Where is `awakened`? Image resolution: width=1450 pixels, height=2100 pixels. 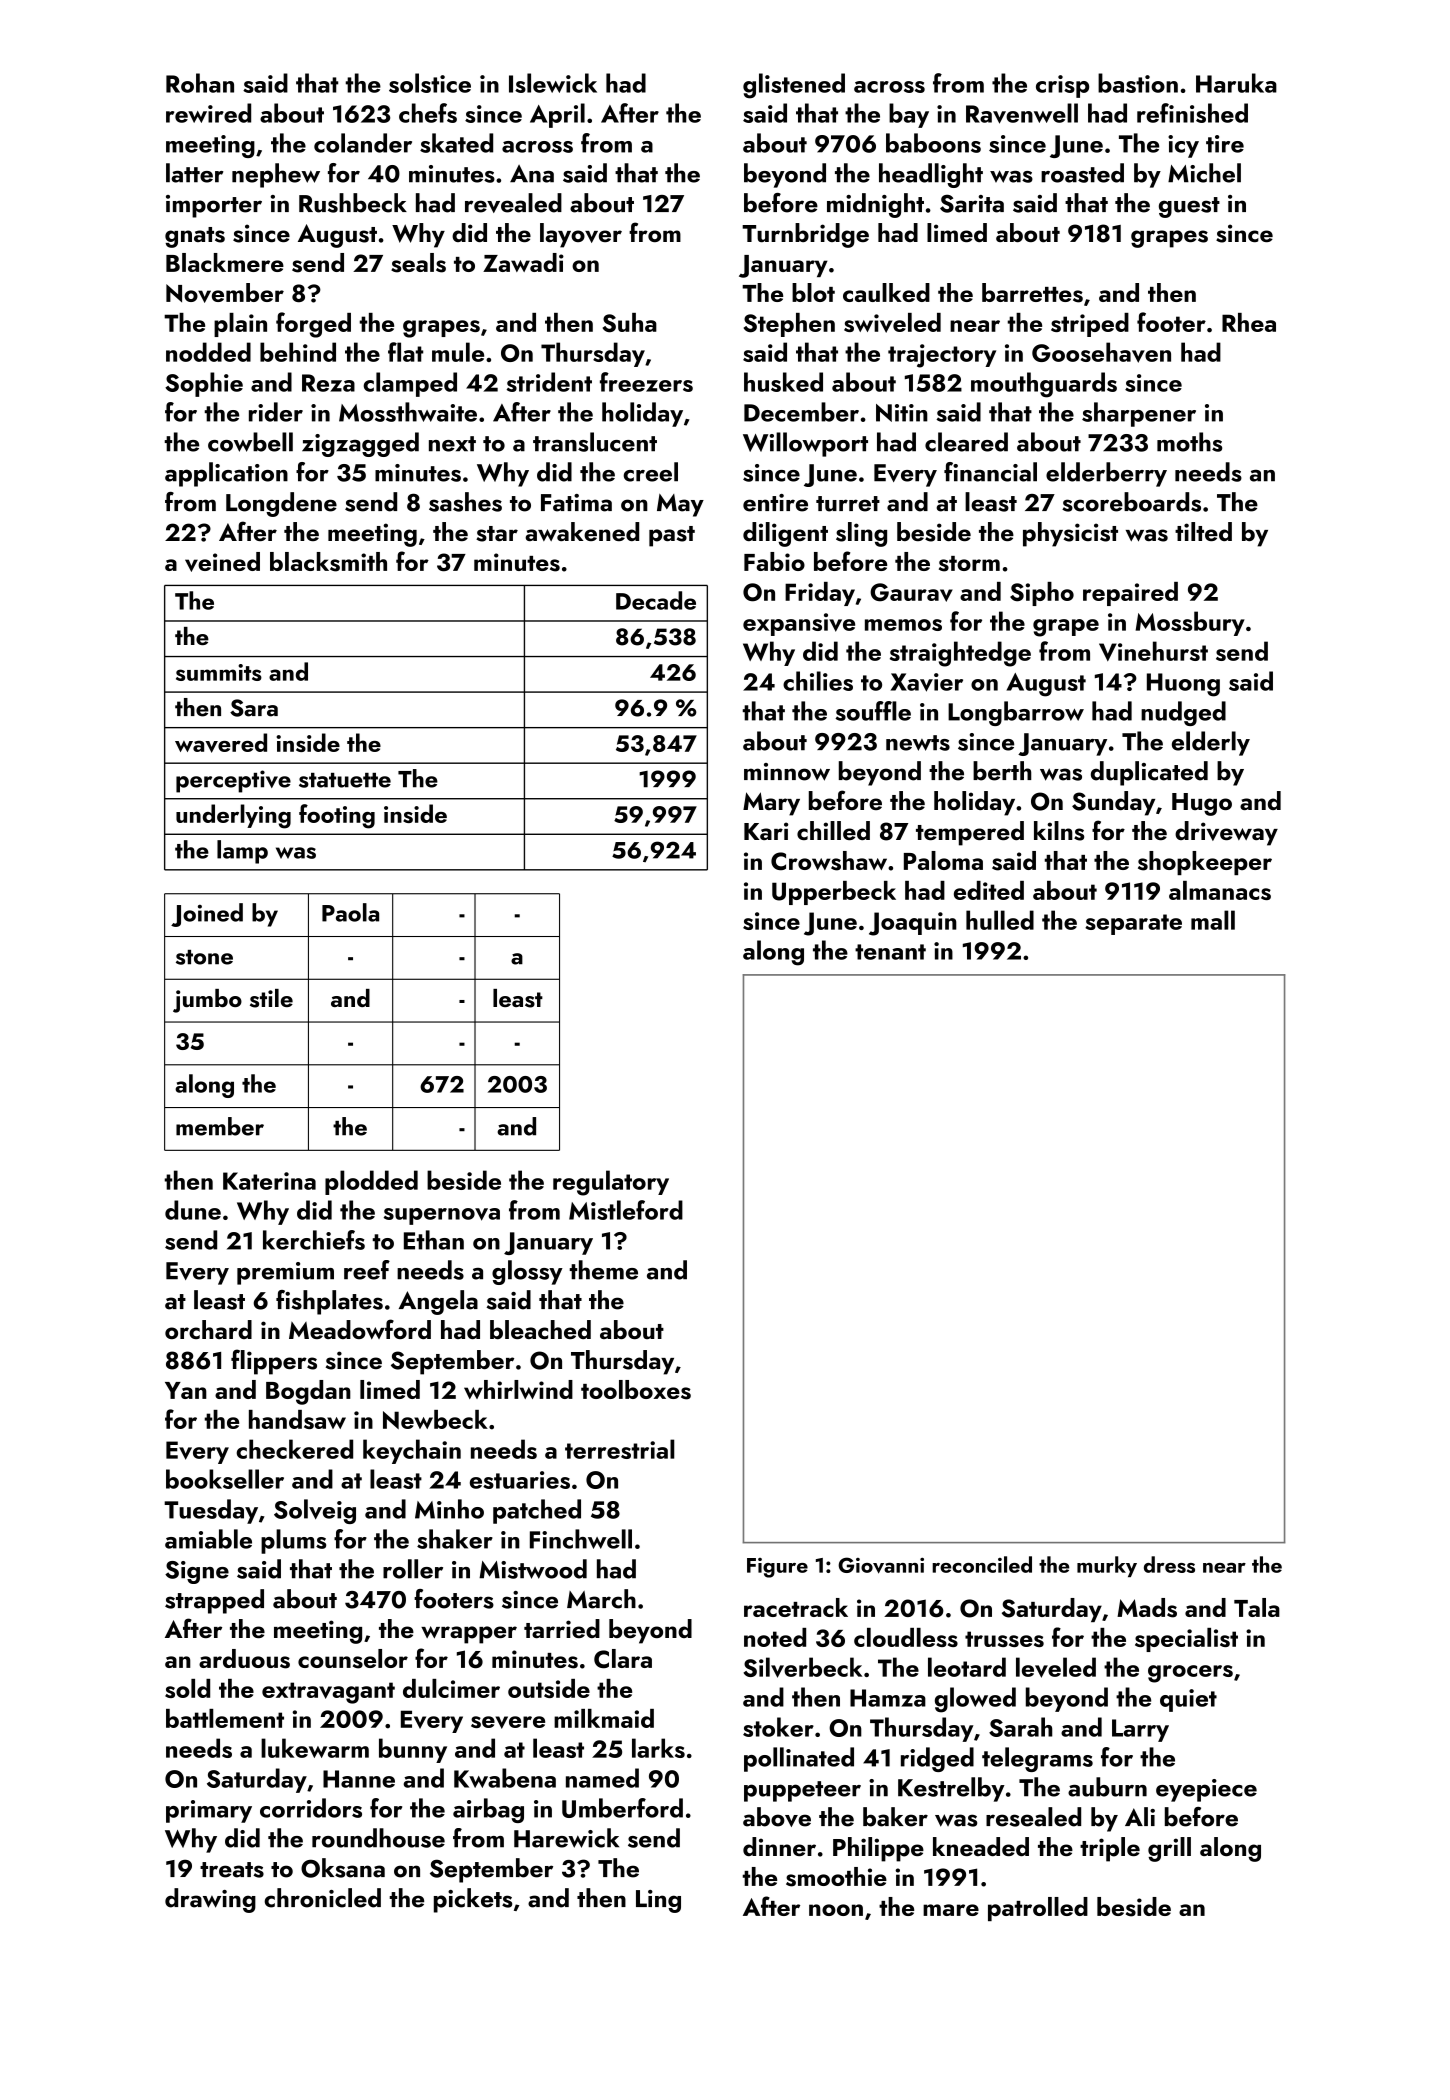
awakened is located at coordinates (582, 531).
